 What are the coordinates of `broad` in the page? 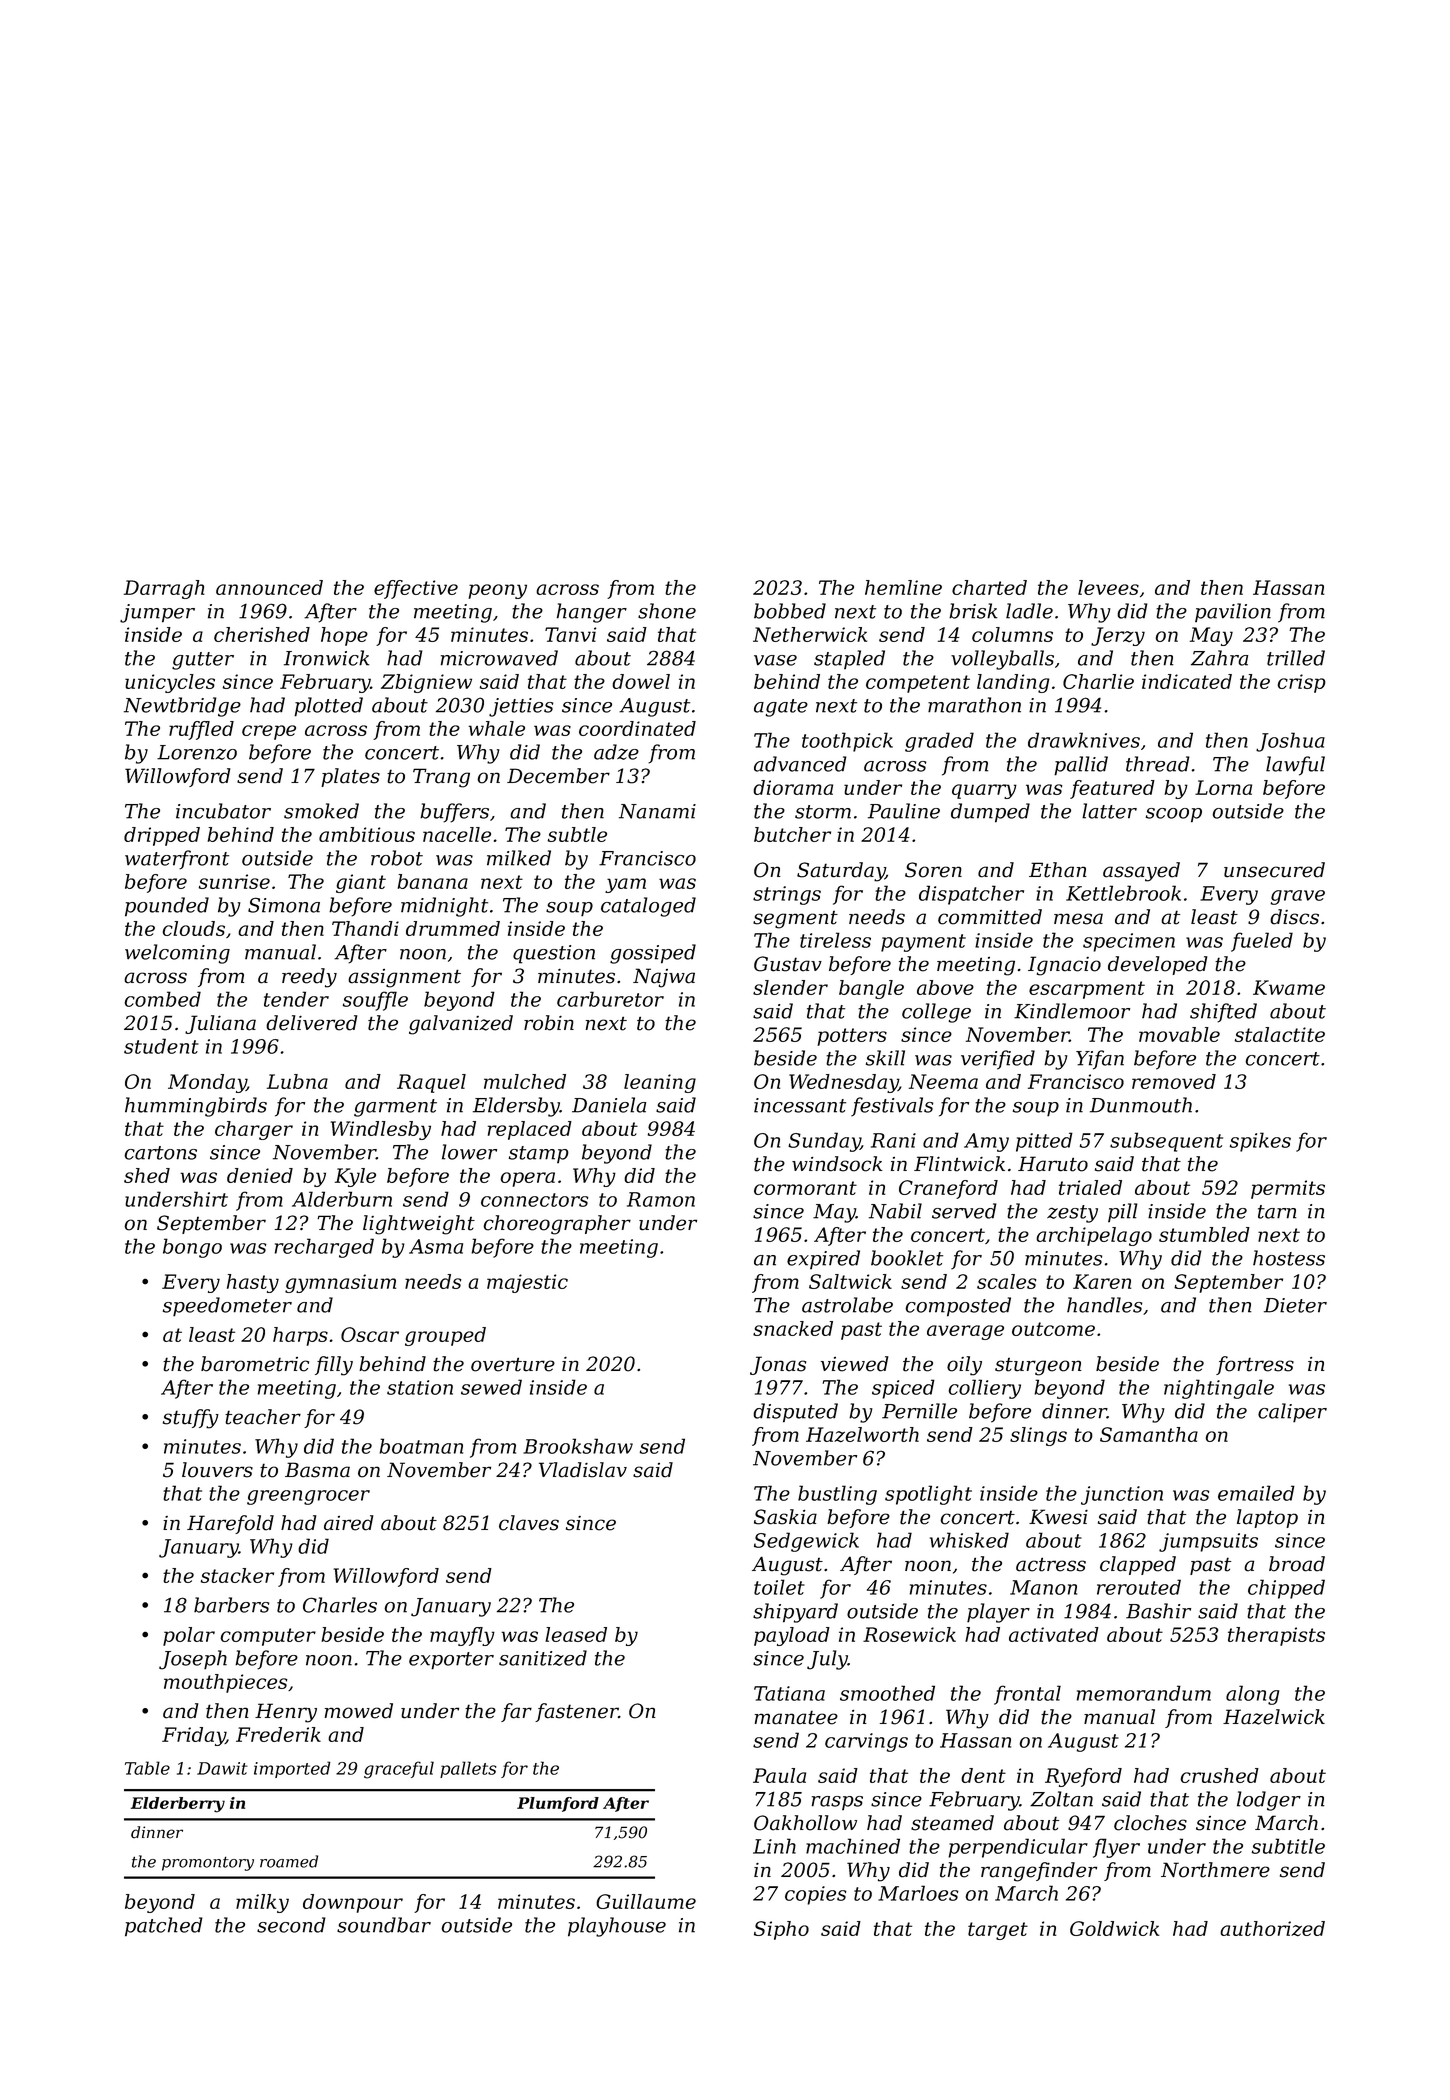 It's located at (1297, 1564).
